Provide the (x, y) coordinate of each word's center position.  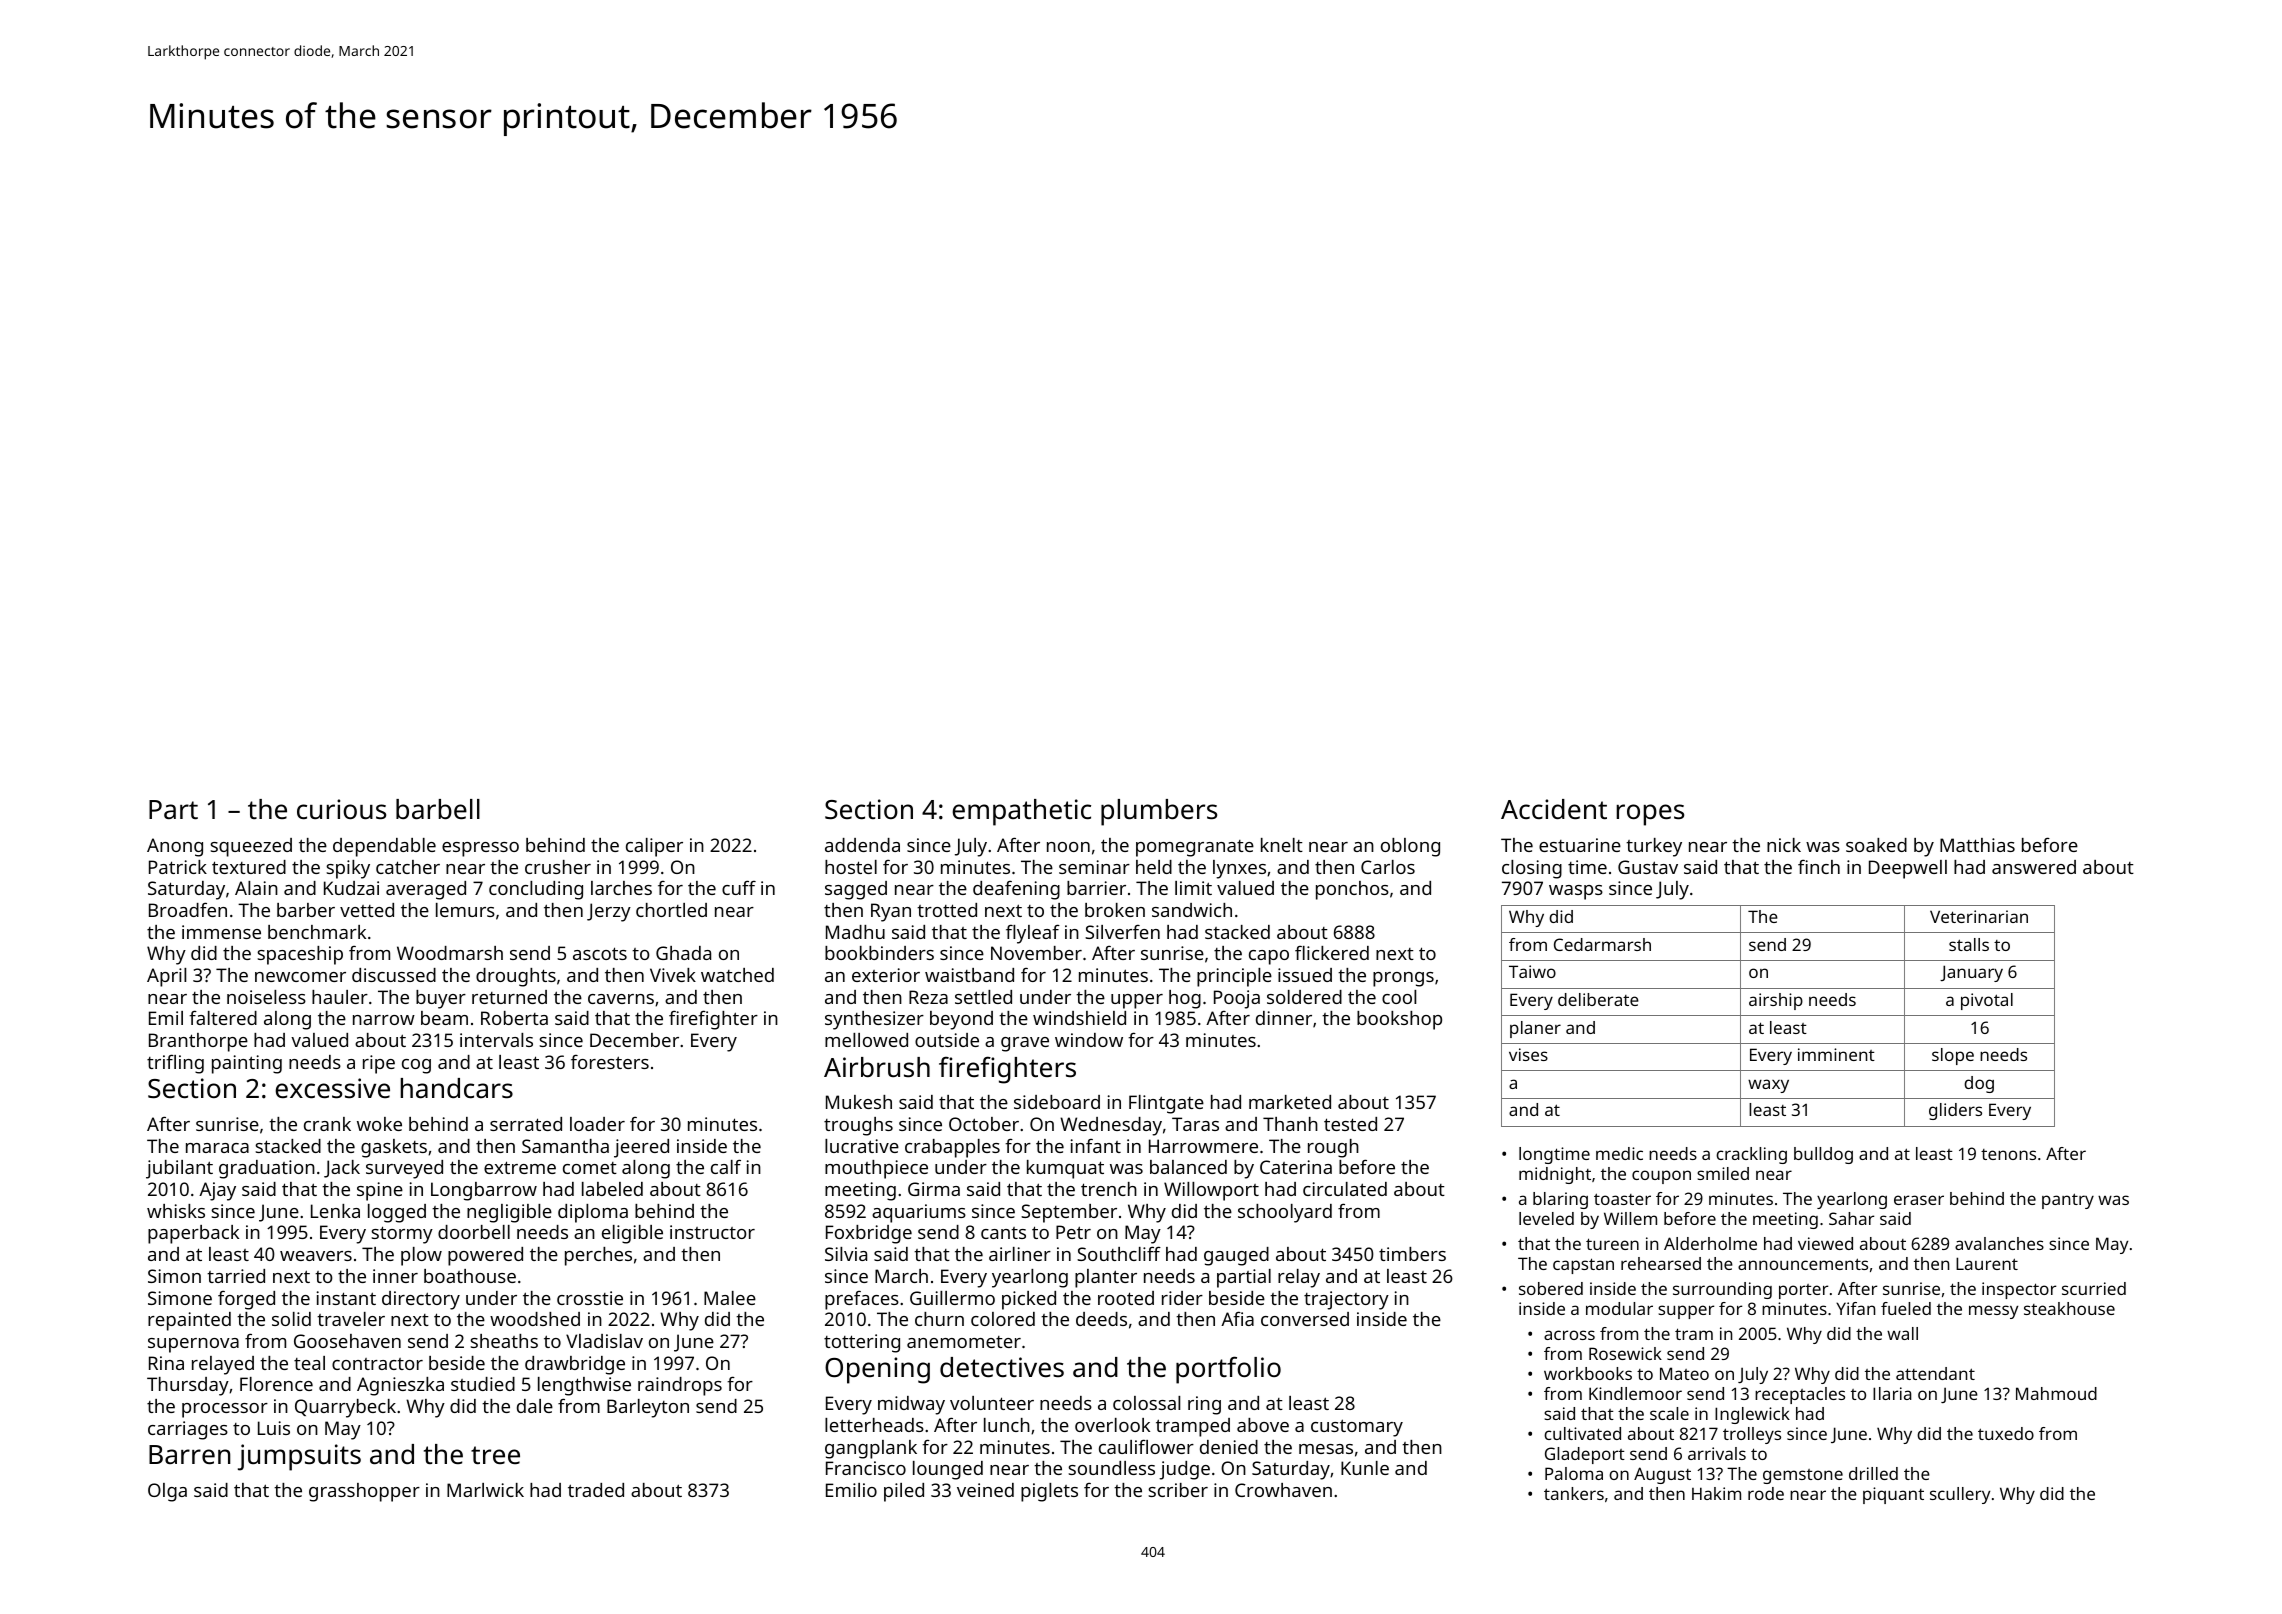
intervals (496, 1040)
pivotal (1987, 1001)
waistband (969, 975)
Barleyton (648, 1408)
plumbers (1159, 812)
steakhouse (2069, 1308)
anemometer (964, 1342)
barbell (438, 809)
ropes (1650, 815)
